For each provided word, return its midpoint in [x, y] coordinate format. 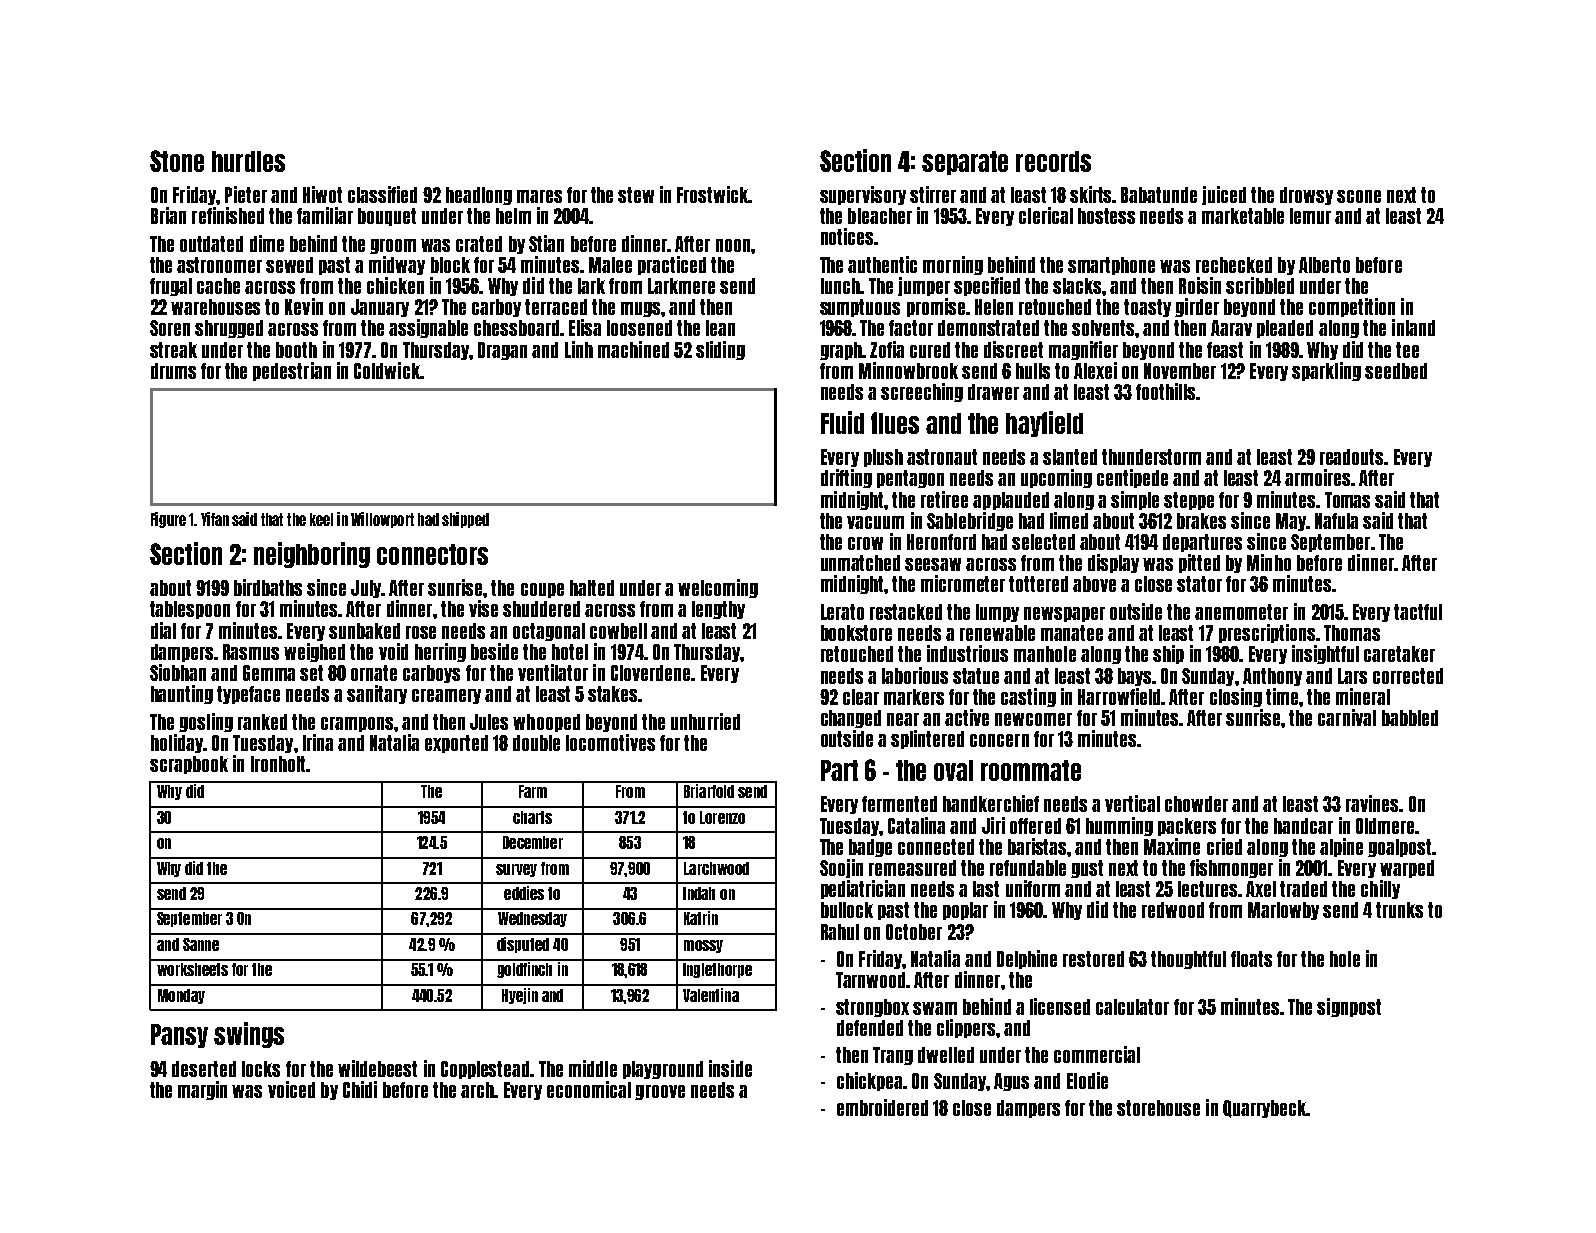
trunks [1399, 910]
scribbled [1260, 285]
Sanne [201, 944]
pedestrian [292, 371]
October [914, 932]
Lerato [842, 612]
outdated [211, 244]
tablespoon [190, 610]
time [1282, 696]
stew [636, 195]
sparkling [1326, 371]
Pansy [179, 1036]
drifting [846, 478]
